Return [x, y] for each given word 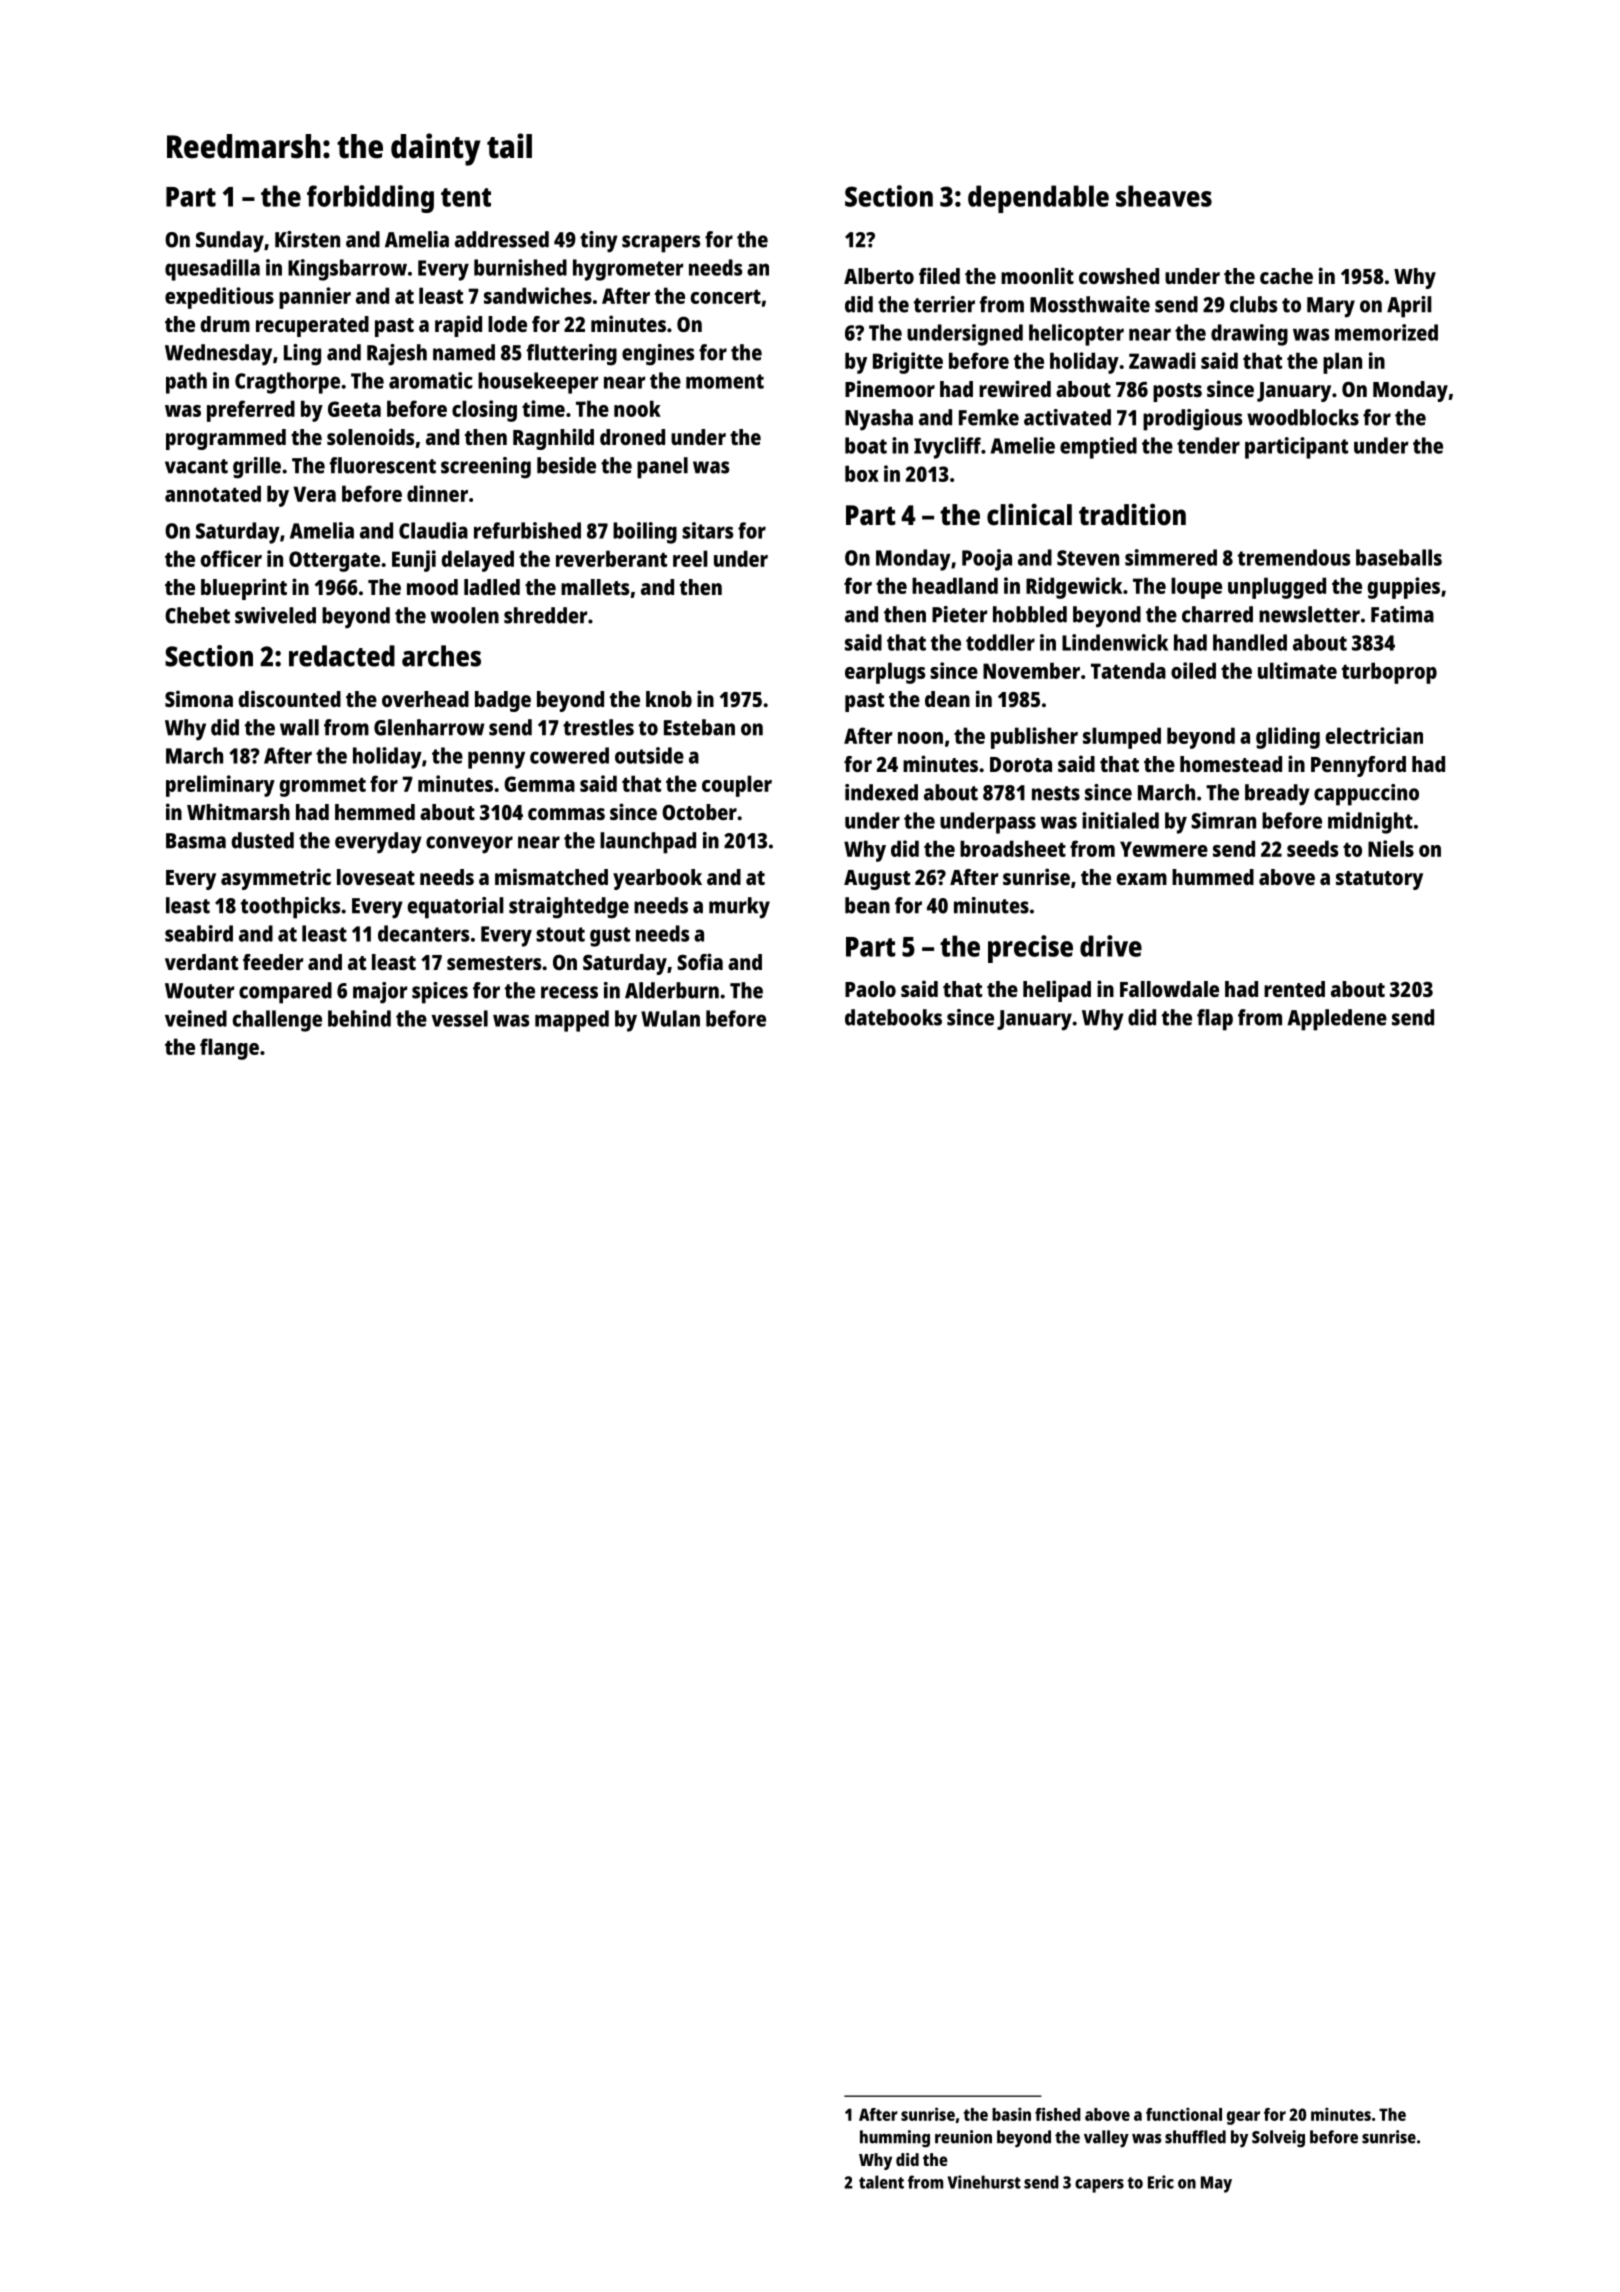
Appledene [1337, 1020]
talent [881, 2182]
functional [1184, 2114]
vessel [459, 1018]
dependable [1038, 199]
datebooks [893, 1017]
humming [895, 2139]
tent [466, 197]
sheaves [1164, 196]
